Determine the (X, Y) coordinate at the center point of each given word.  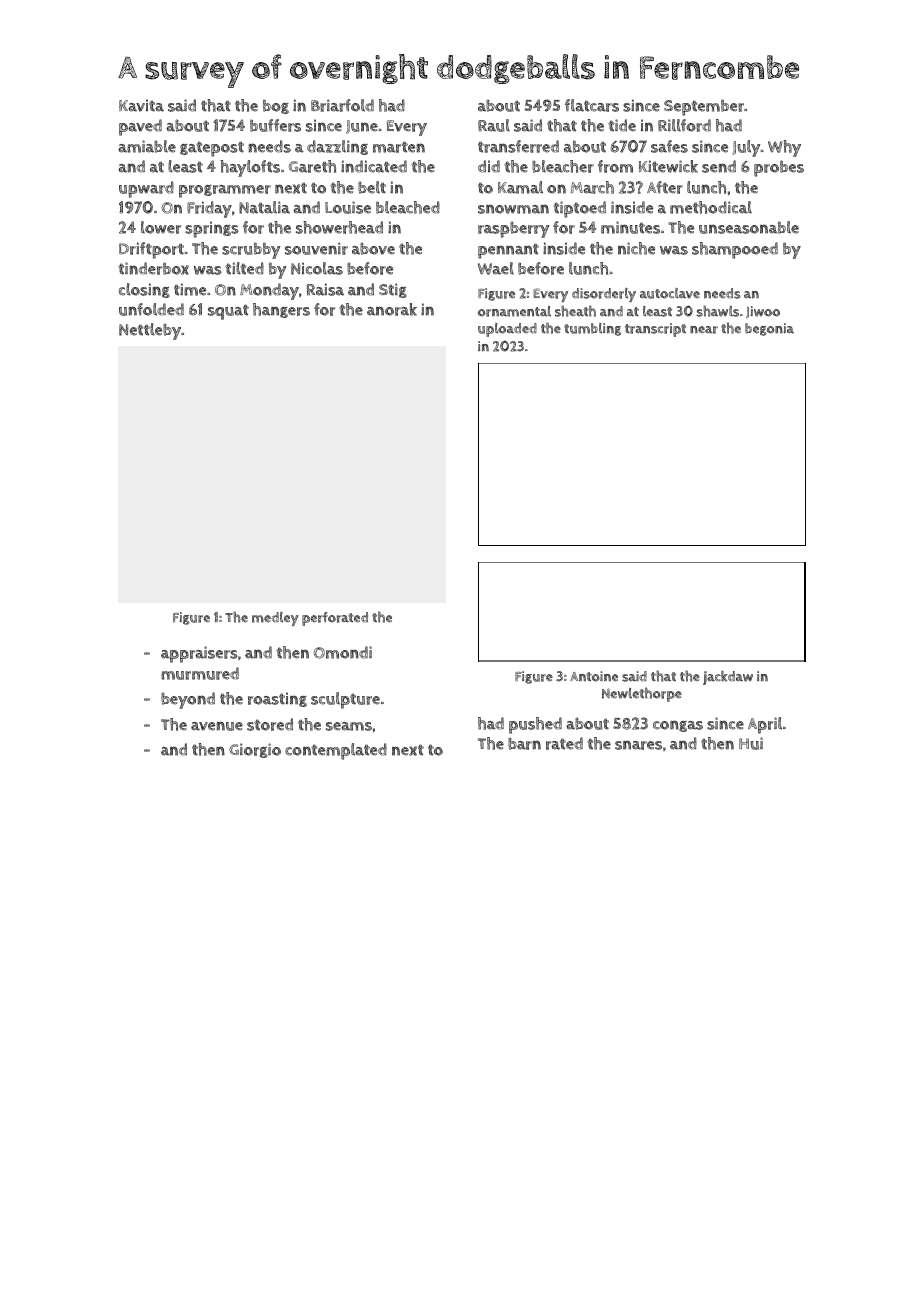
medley (275, 619)
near (704, 330)
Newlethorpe (642, 694)
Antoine (594, 676)
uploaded (507, 330)
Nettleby (150, 331)
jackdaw (728, 678)
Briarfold (342, 105)
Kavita (141, 105)
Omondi (342, 652)
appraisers (199, 654)
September (704, 107)
